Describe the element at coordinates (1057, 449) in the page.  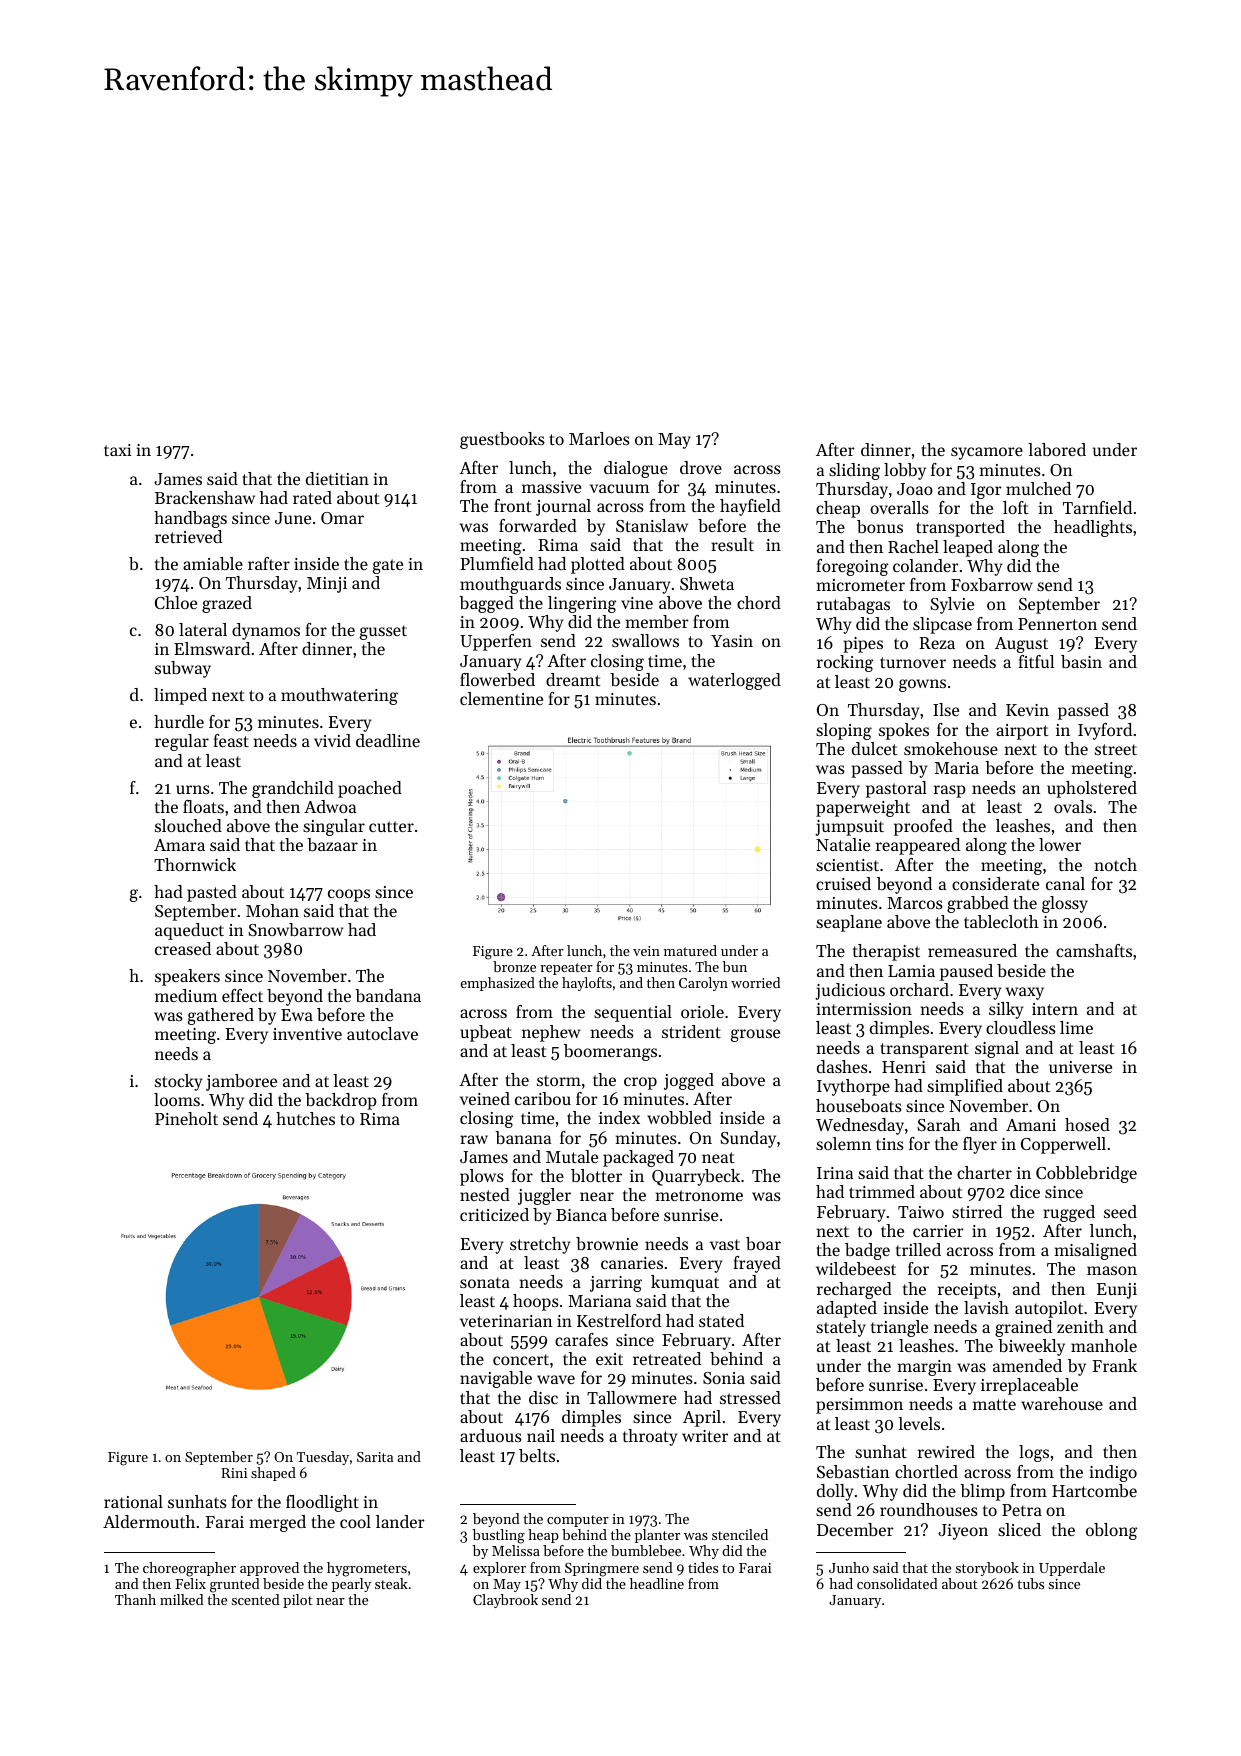
I see `labored` at that location.
